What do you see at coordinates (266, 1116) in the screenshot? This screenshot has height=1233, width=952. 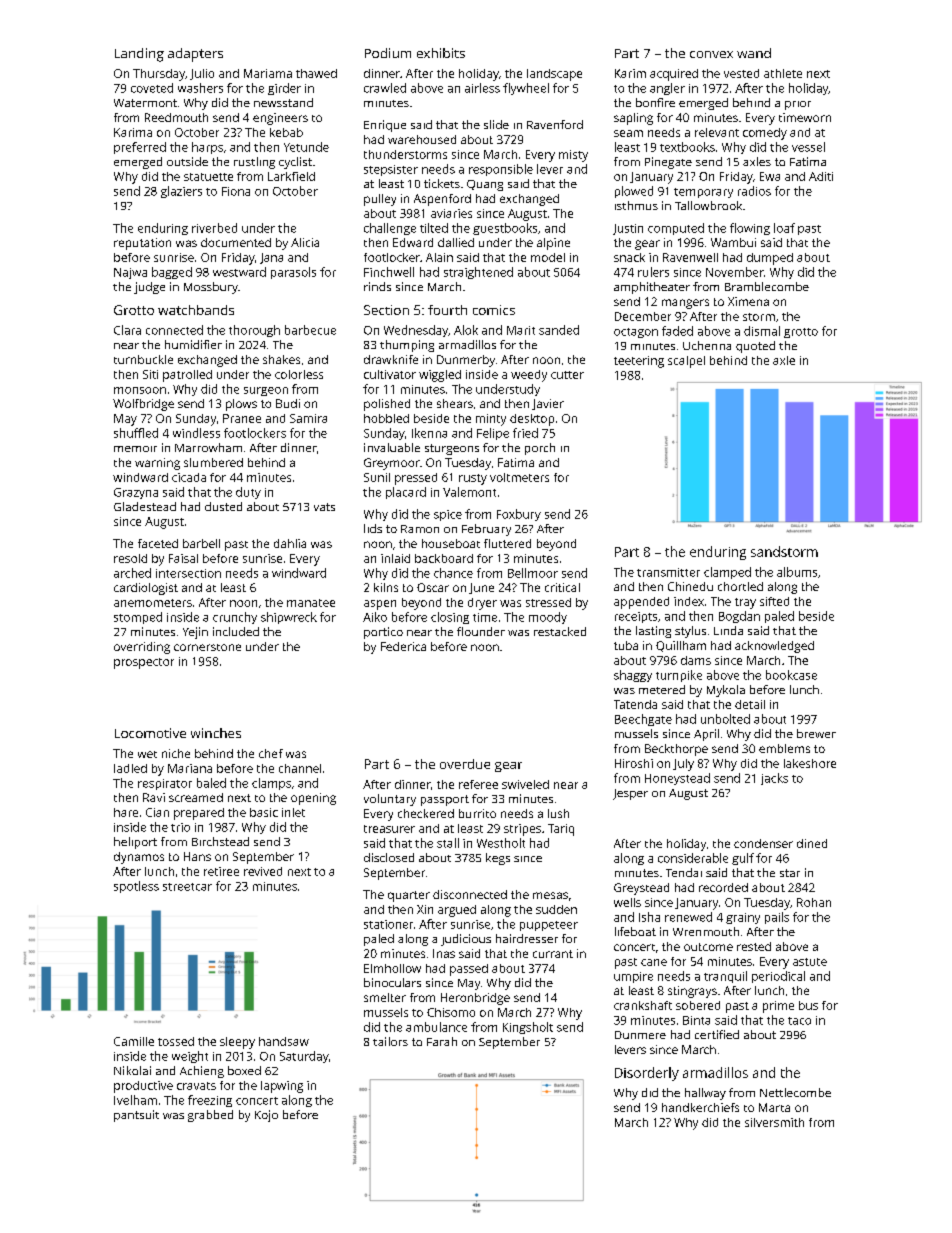 I see `Kojo` at bounding box center [266, 1116].
